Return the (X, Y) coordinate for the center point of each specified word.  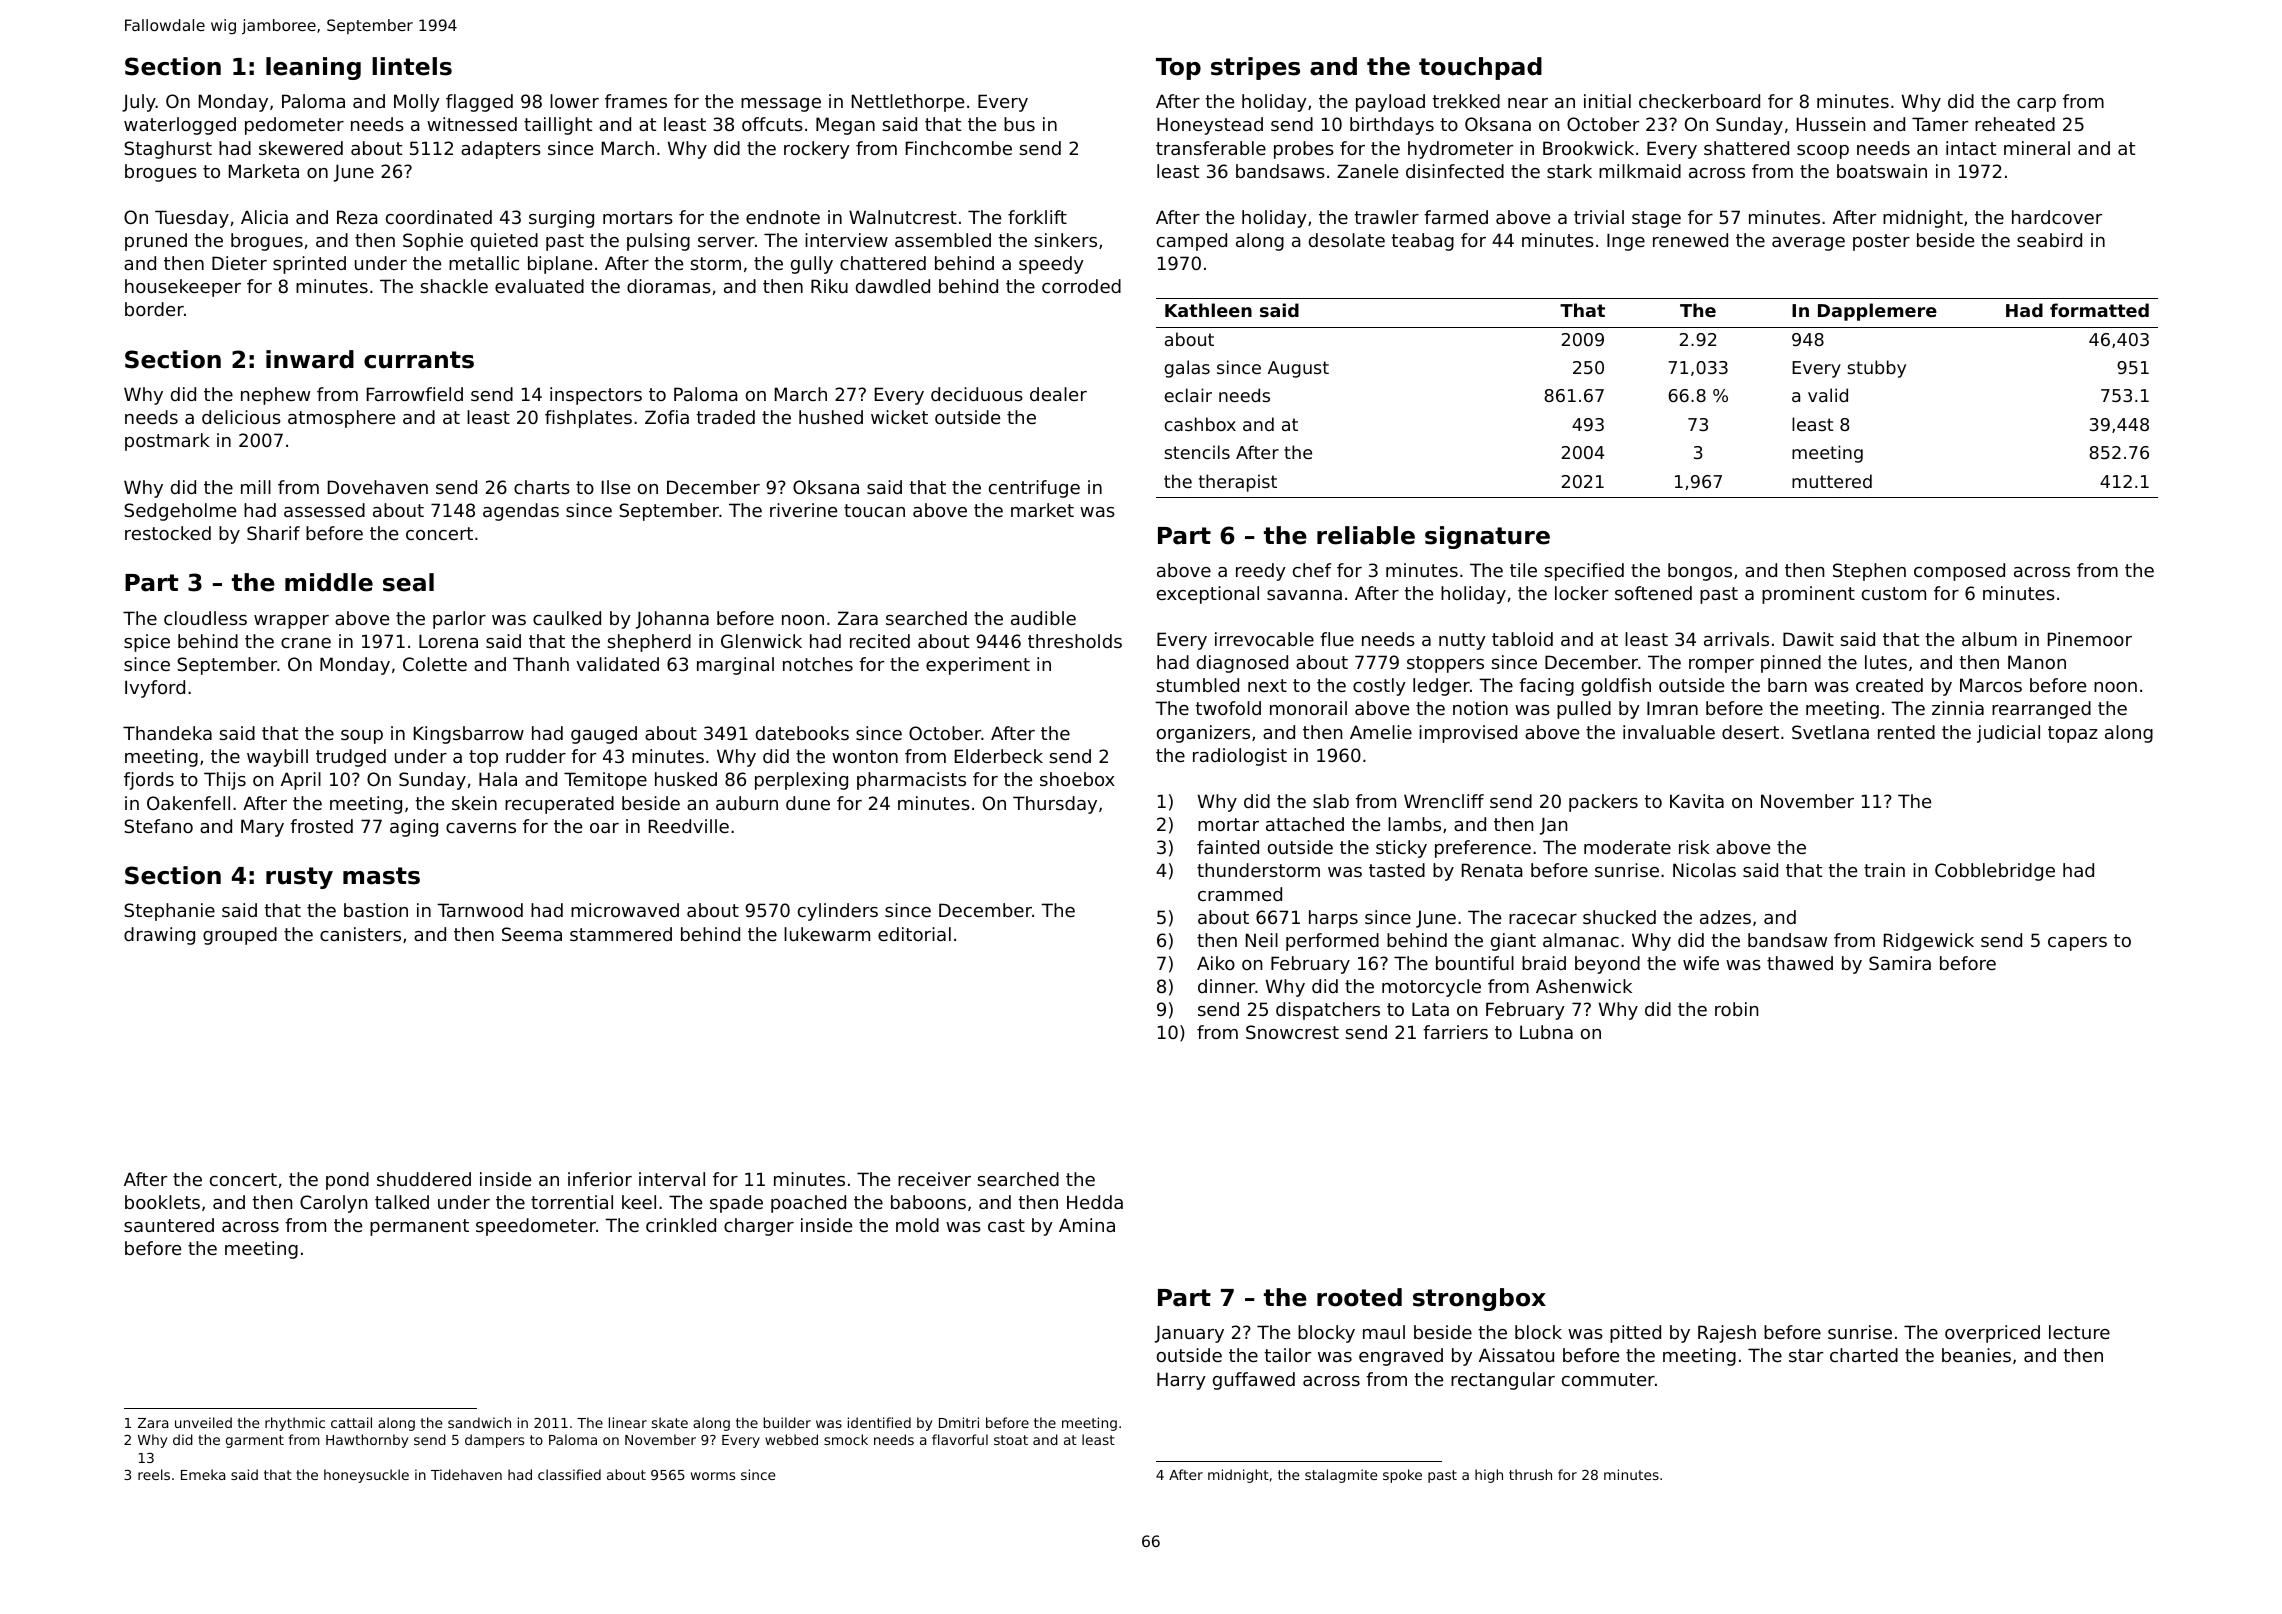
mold (917, 1225)
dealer (1058, 394)
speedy (1051, 265)
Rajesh (1727, 1334)
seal (408, 582)
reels (154, 1474)
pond (347, 1181)
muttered (1832, 481)
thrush (1530, 1474)
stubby (1876, 369)
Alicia (264, 217)
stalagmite (1341, 1476)
